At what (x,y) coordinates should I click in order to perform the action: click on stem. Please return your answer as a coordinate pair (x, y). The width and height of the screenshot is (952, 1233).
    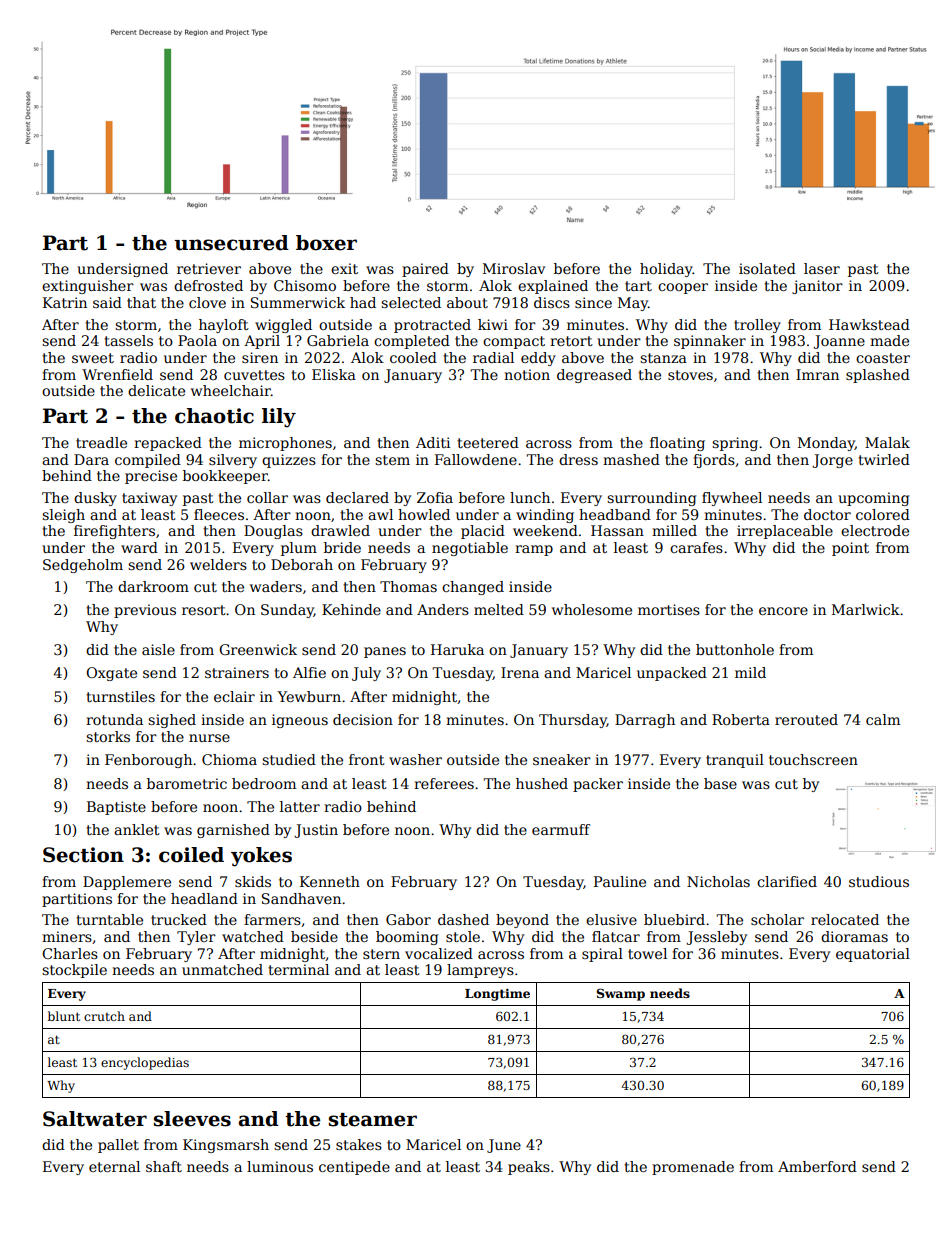
    Looking at the image, I should click on (392, 460).
